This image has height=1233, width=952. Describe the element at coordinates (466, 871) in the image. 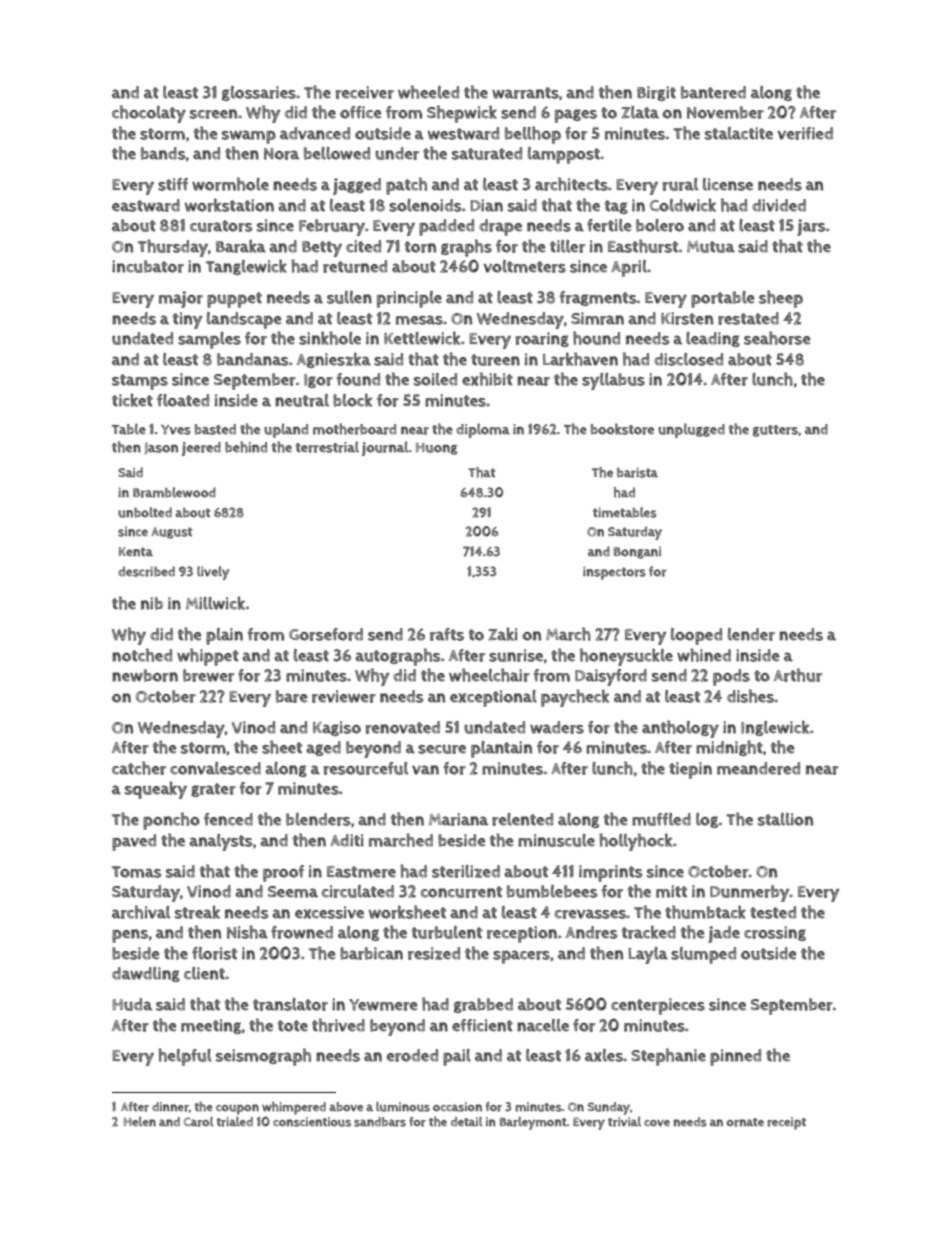

I see `sterilized` at that location.
